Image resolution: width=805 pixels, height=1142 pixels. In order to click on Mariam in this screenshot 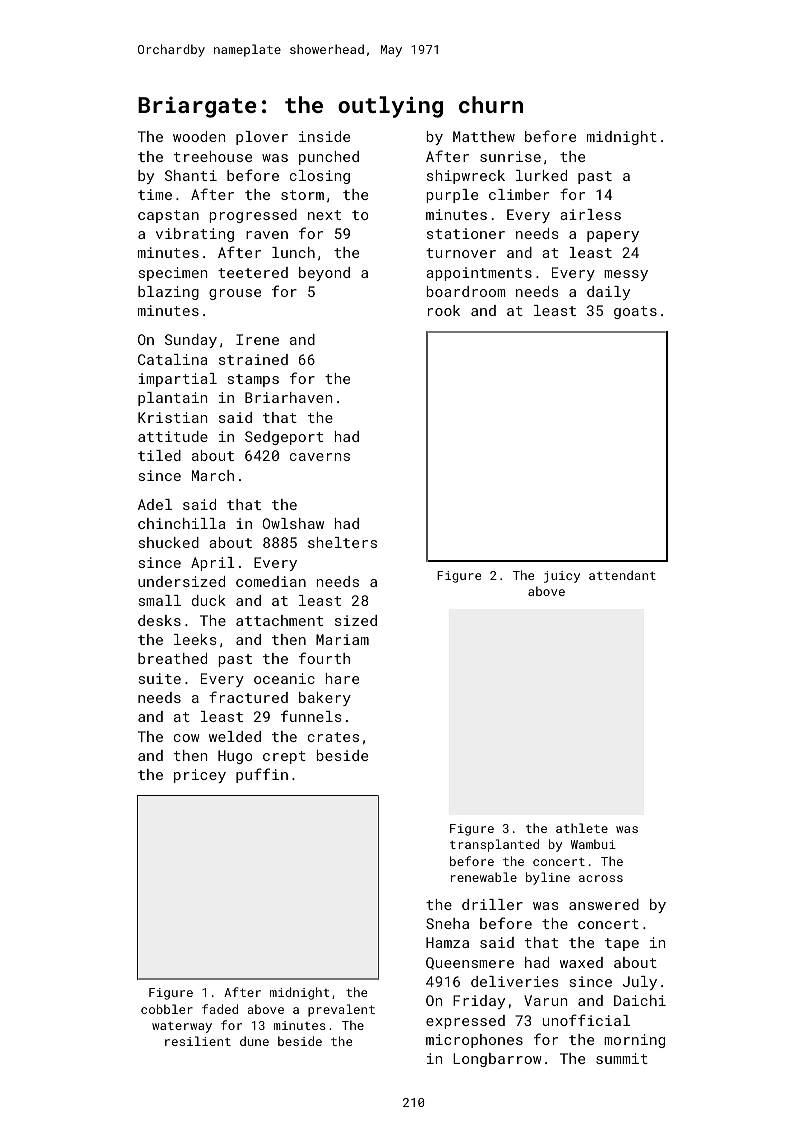, I will do `click(342, 639)`.
